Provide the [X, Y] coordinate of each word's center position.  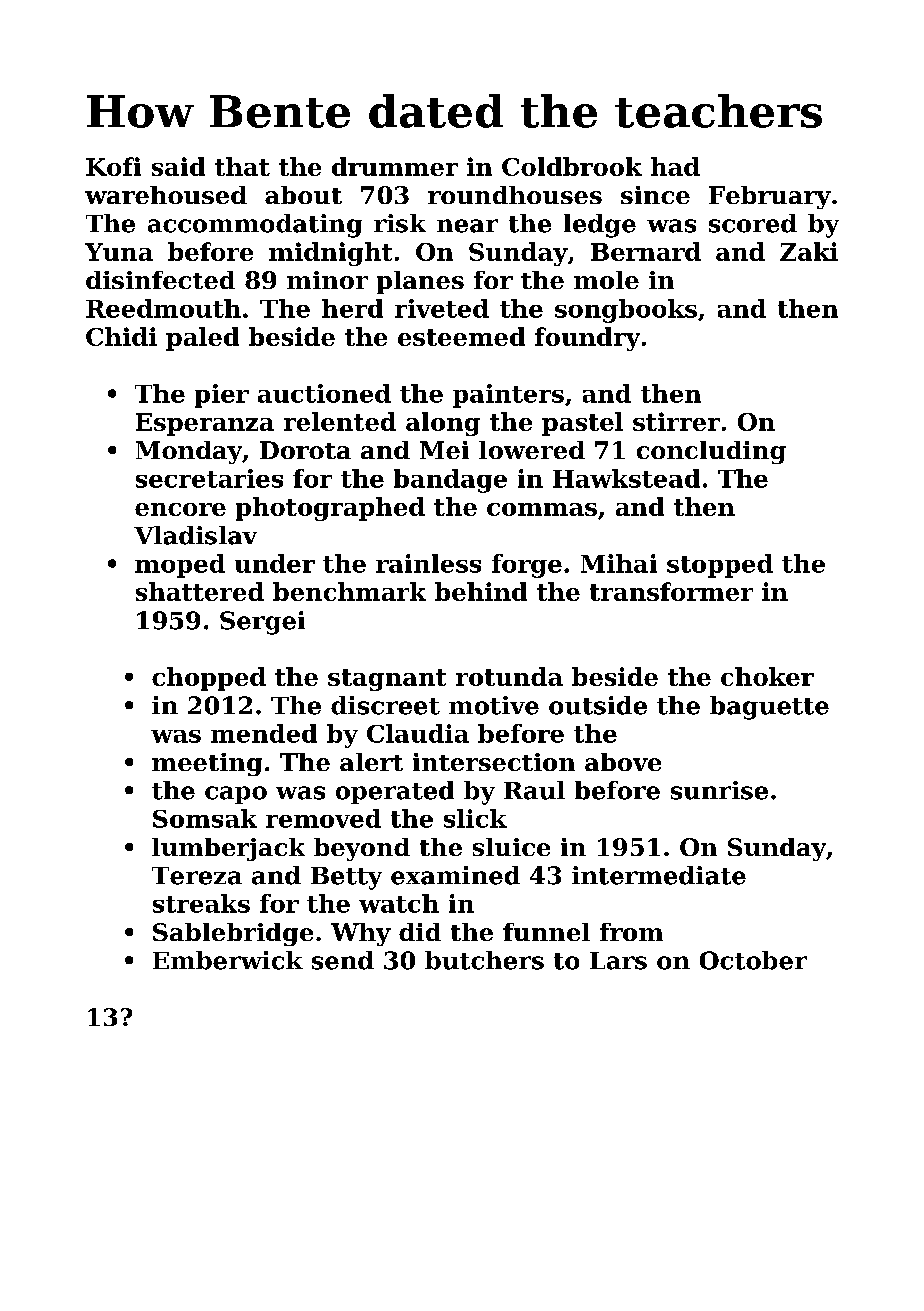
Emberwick [228, 960]
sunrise [719, 790]
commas [542, 509]
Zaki [809, 251]
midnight [330, 254]
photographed [330, 509]
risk [400, 223]
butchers [484, 960]
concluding [711, 452]
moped [180, 566]
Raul [534, 790]
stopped [720, 566]
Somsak [205, 818]
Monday [189, 452]
